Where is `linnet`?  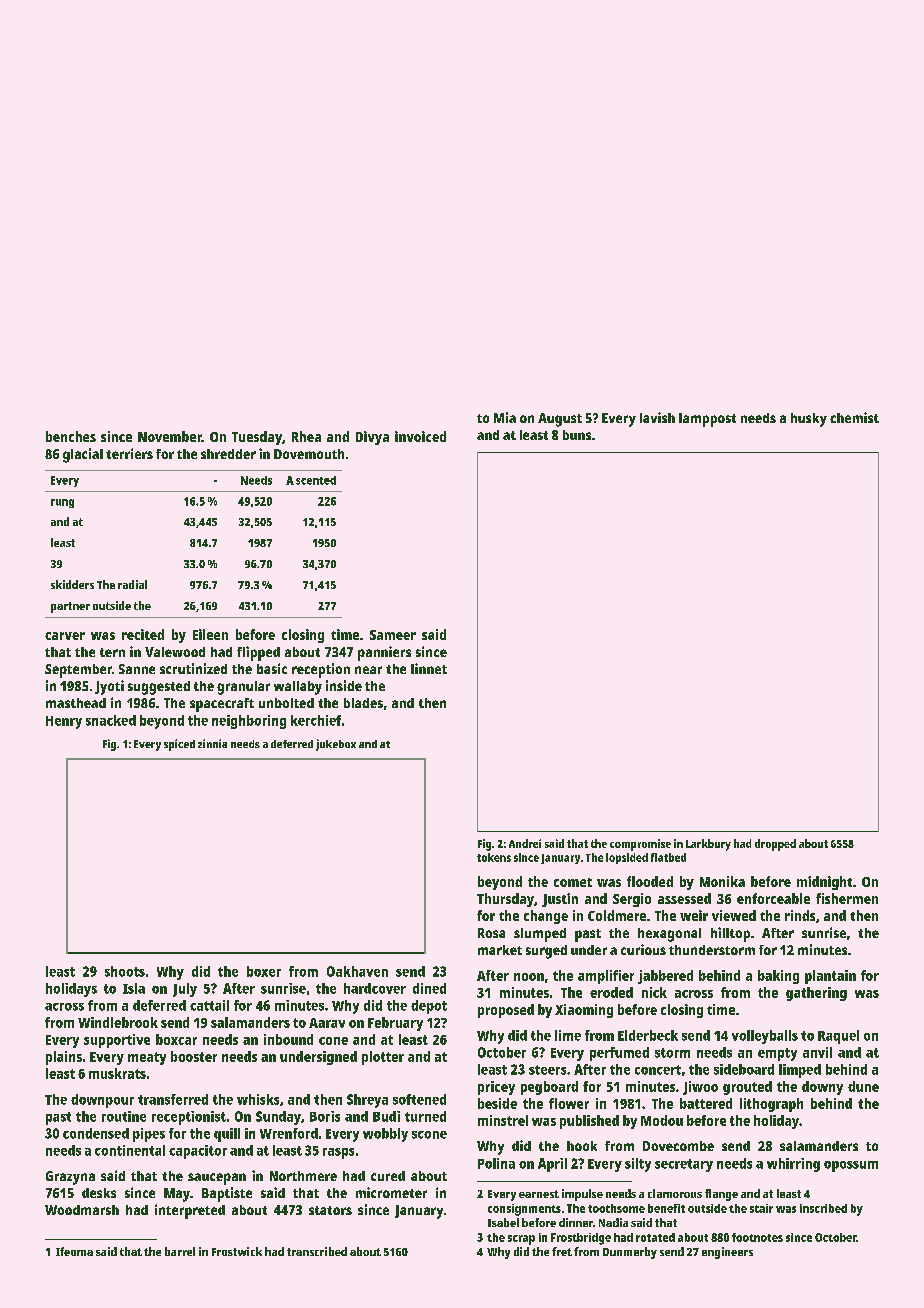 linnet is located at coordinates (429, 668).
